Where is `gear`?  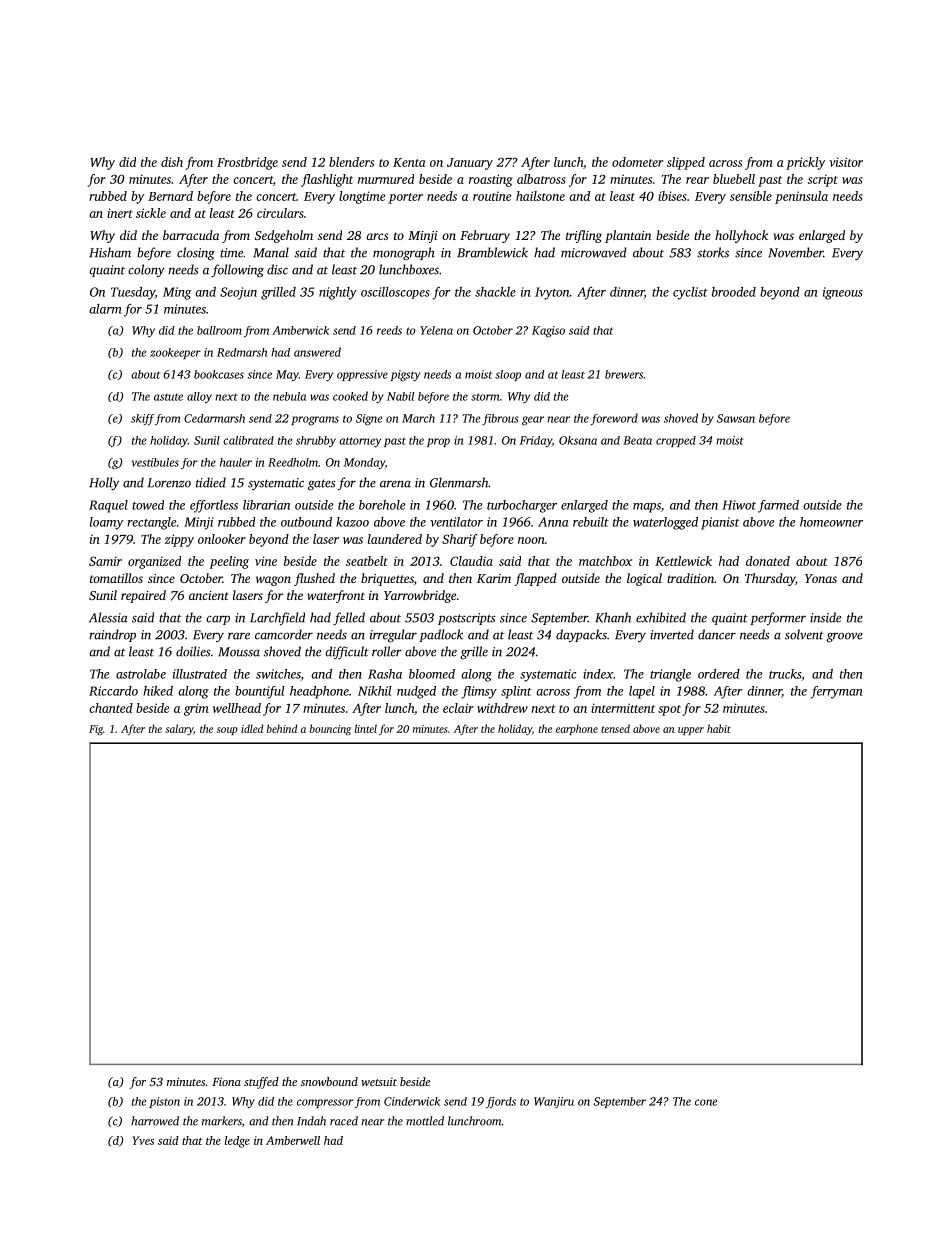 gear is located at coordinates (533, 420).
